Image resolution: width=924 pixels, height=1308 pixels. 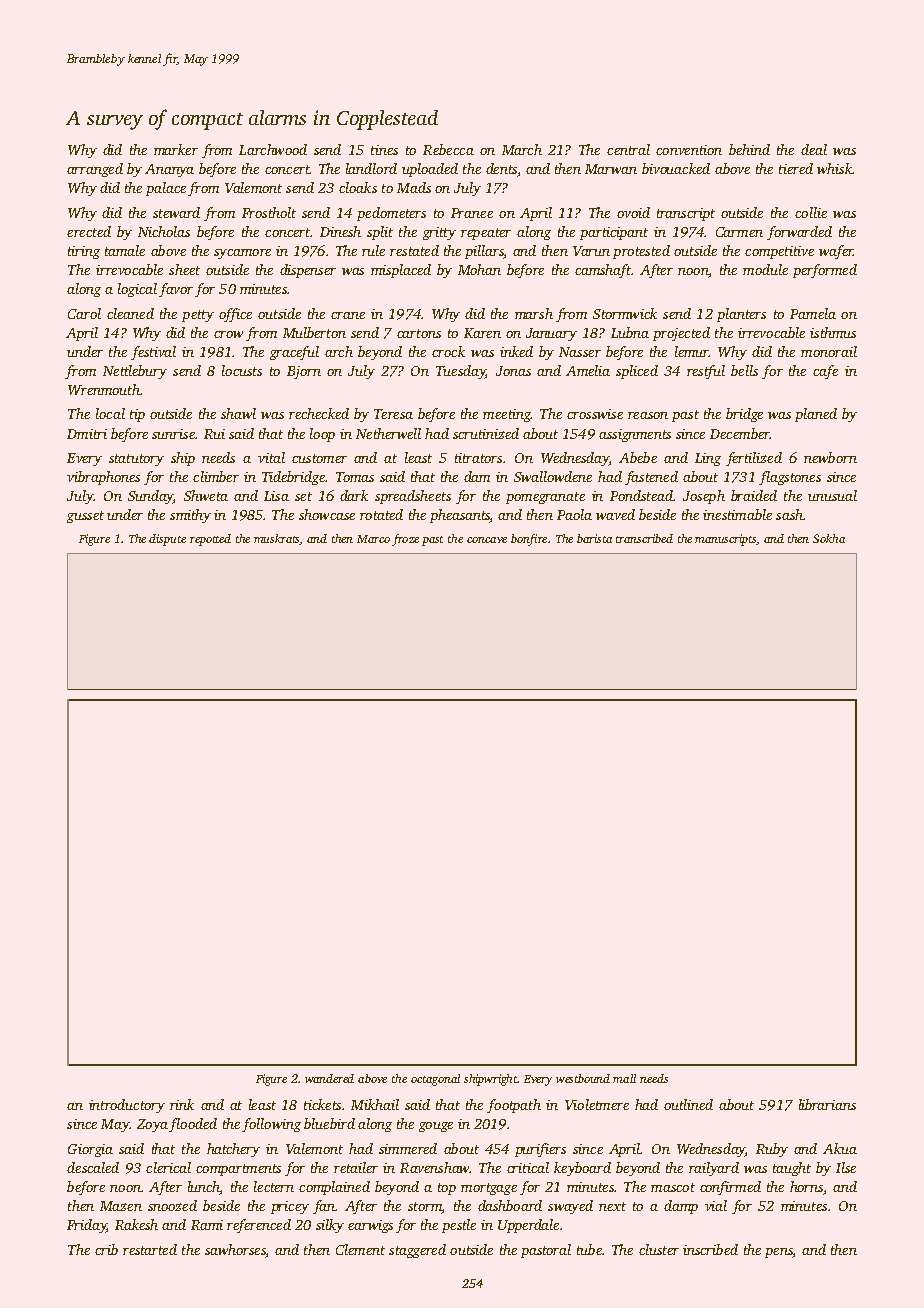 I want to click on descaled, so click(x=93, y=1167).
